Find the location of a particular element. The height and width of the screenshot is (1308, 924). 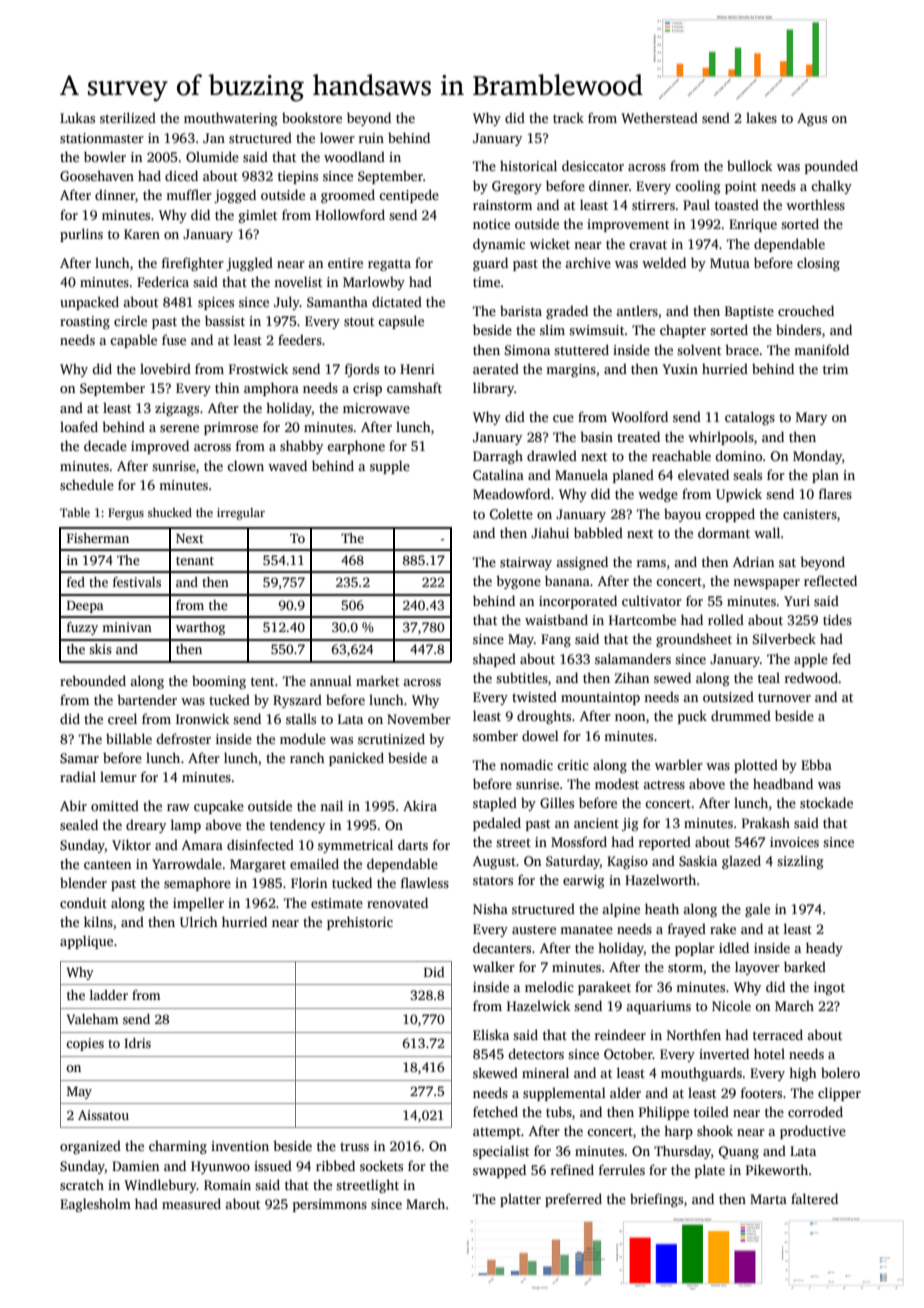

market is located at coordinates (377, 680).
